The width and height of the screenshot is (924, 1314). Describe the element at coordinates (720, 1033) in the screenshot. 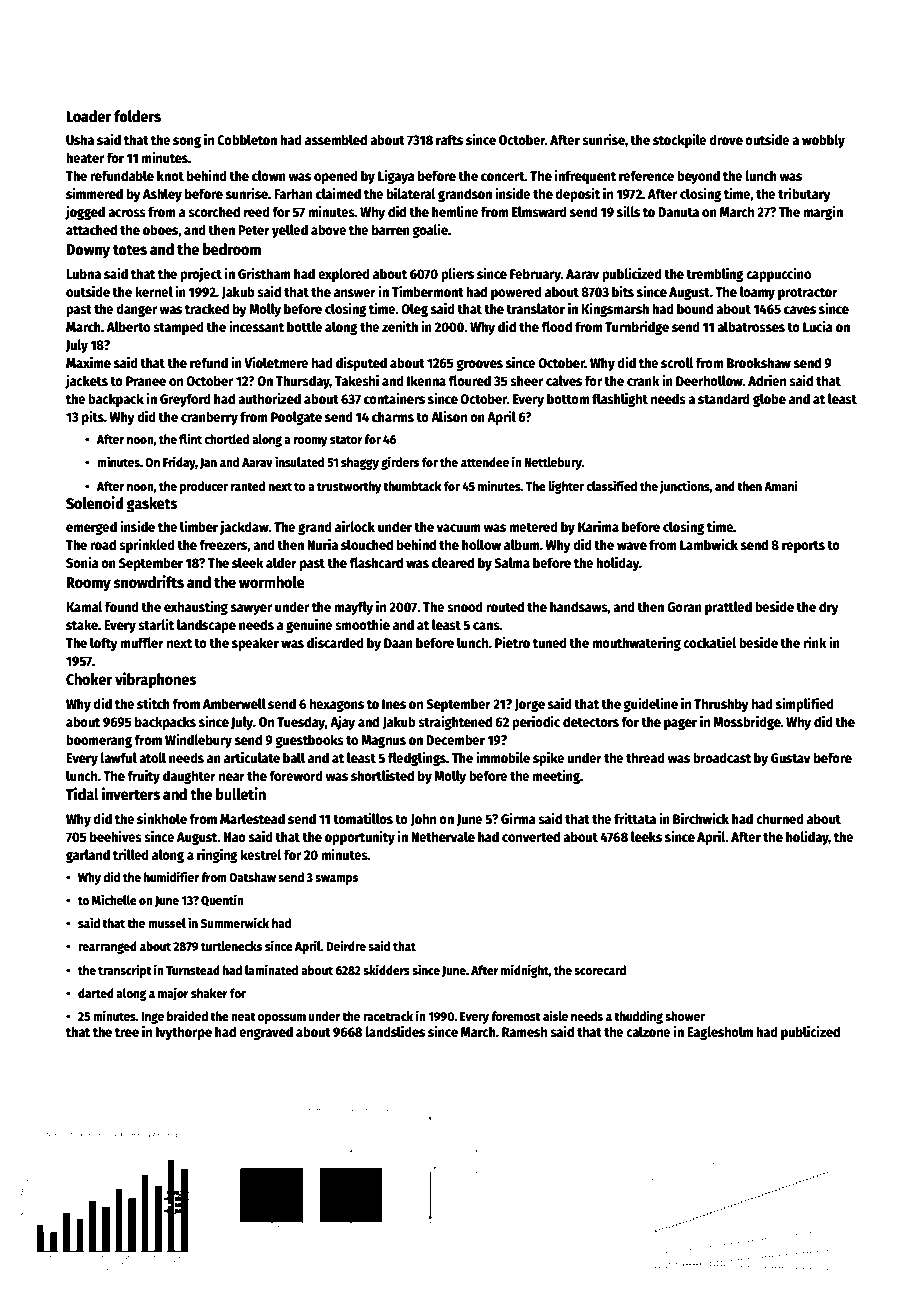

I see `Eaglesholm` at that location.
